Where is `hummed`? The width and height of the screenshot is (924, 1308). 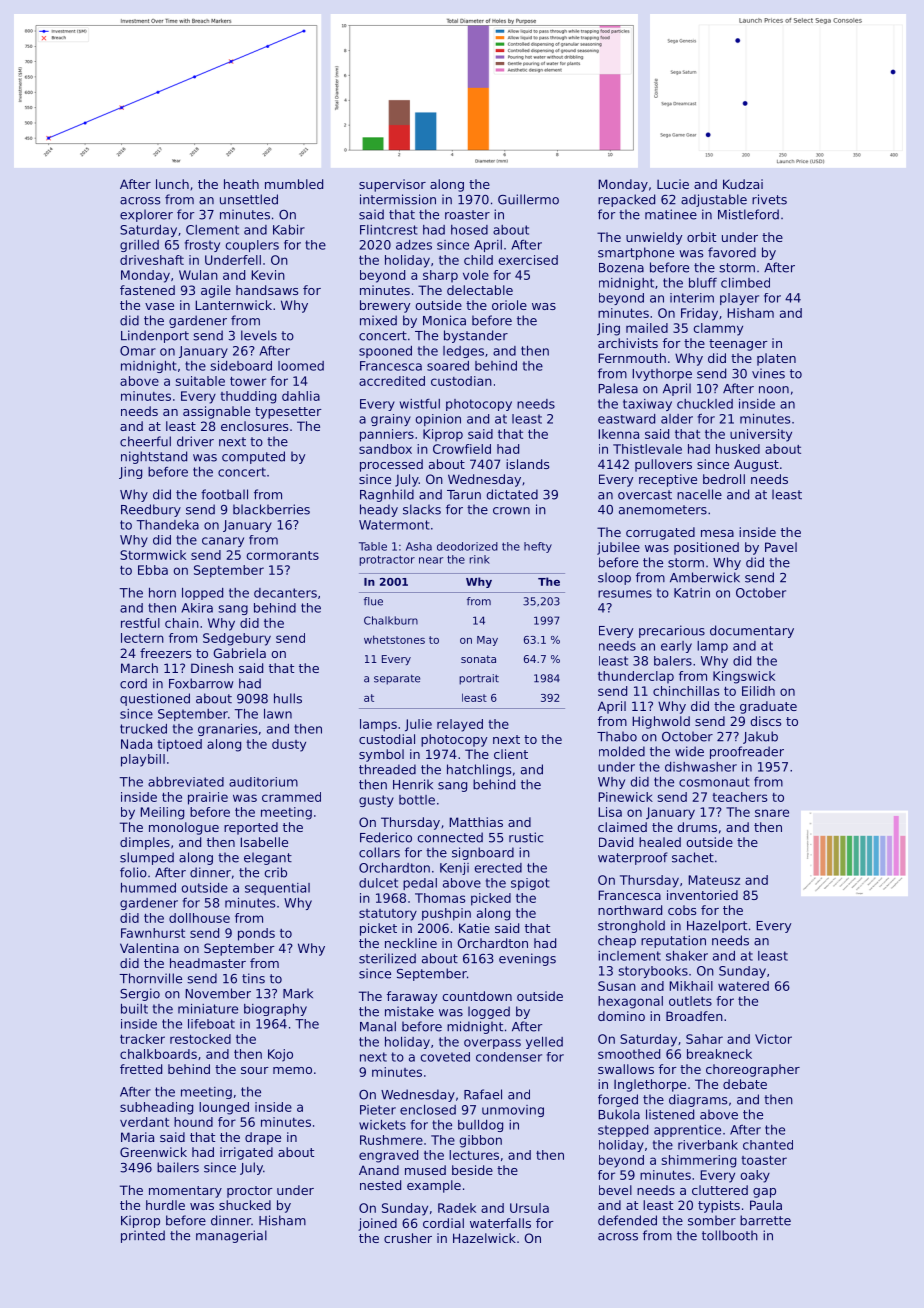 hummed is located at coordinates (148, 888).
